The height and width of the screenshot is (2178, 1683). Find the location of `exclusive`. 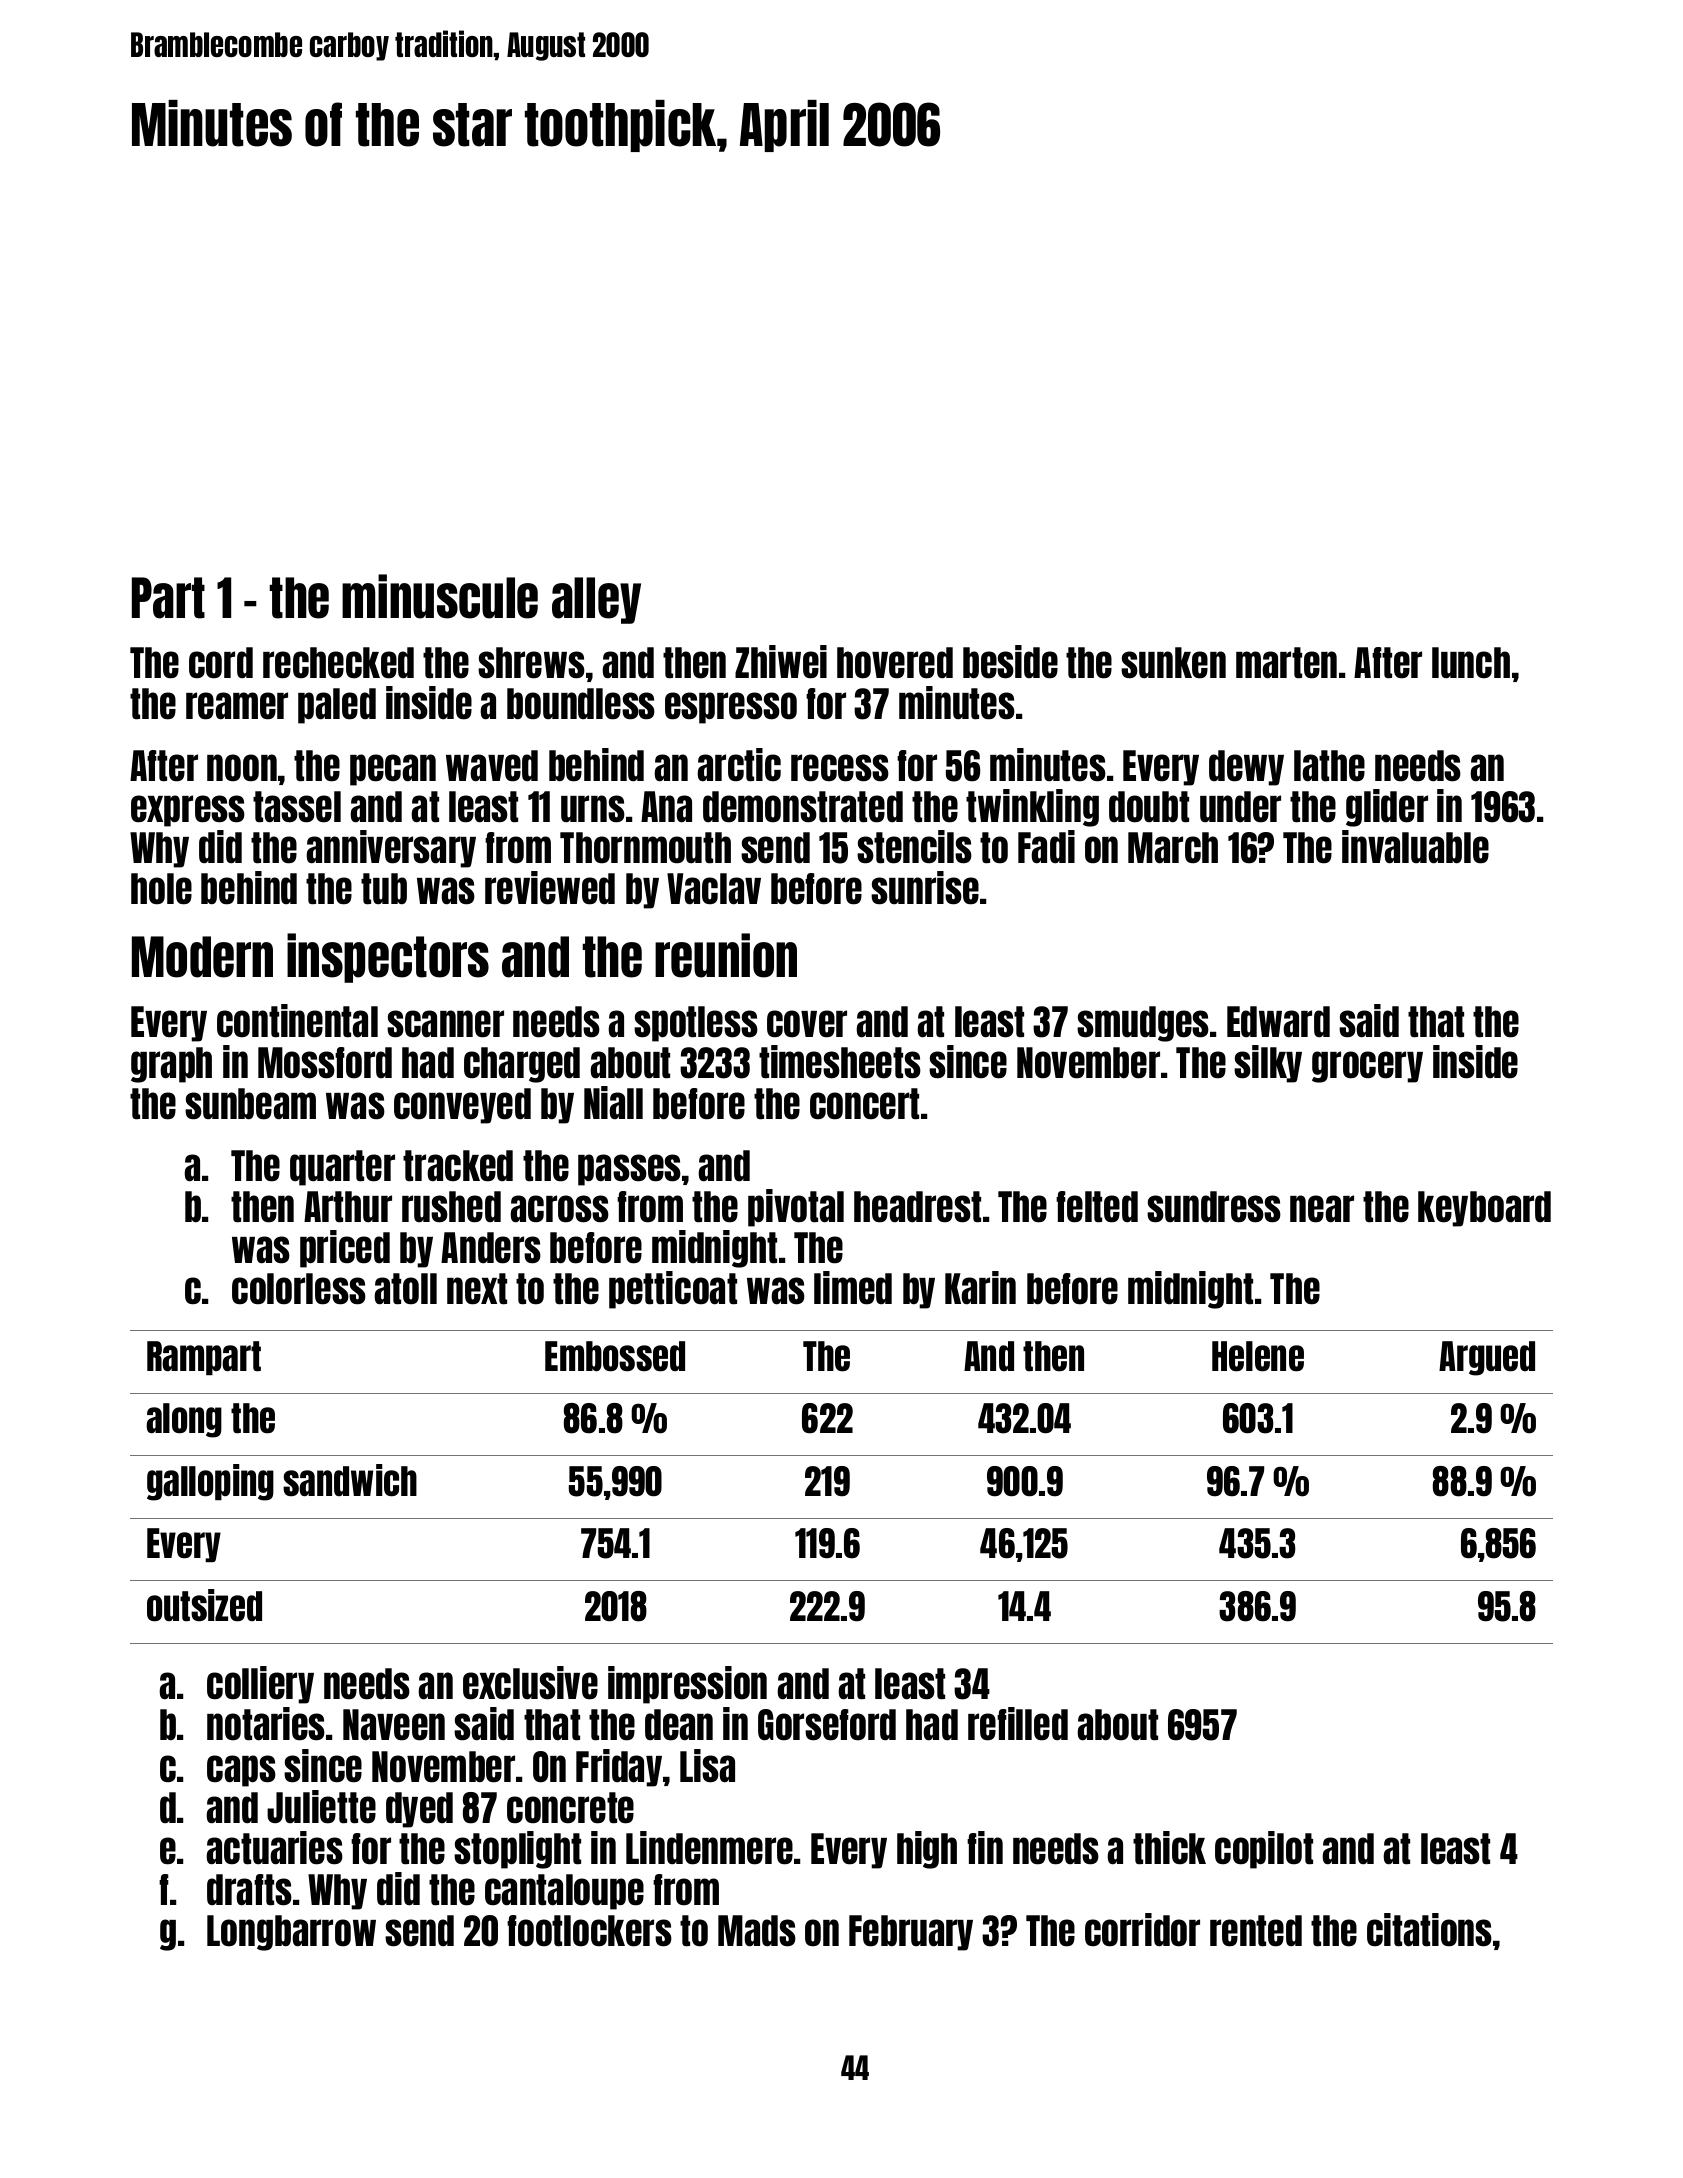

exclusive is located at coordinates (530, 1683).
